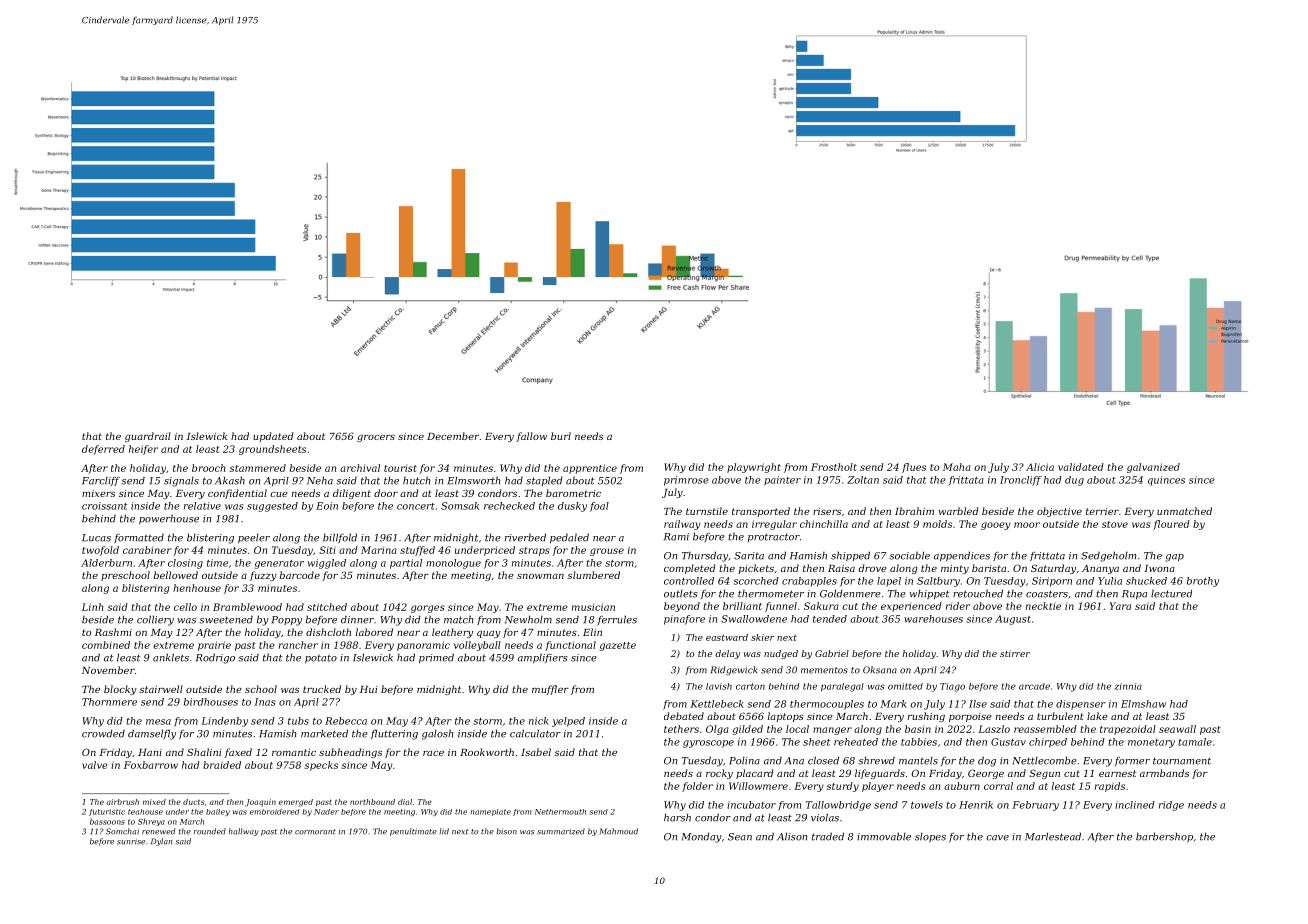  Describe the element at coordinates (1135, 805) in the image. I see `inclined` at that location.
